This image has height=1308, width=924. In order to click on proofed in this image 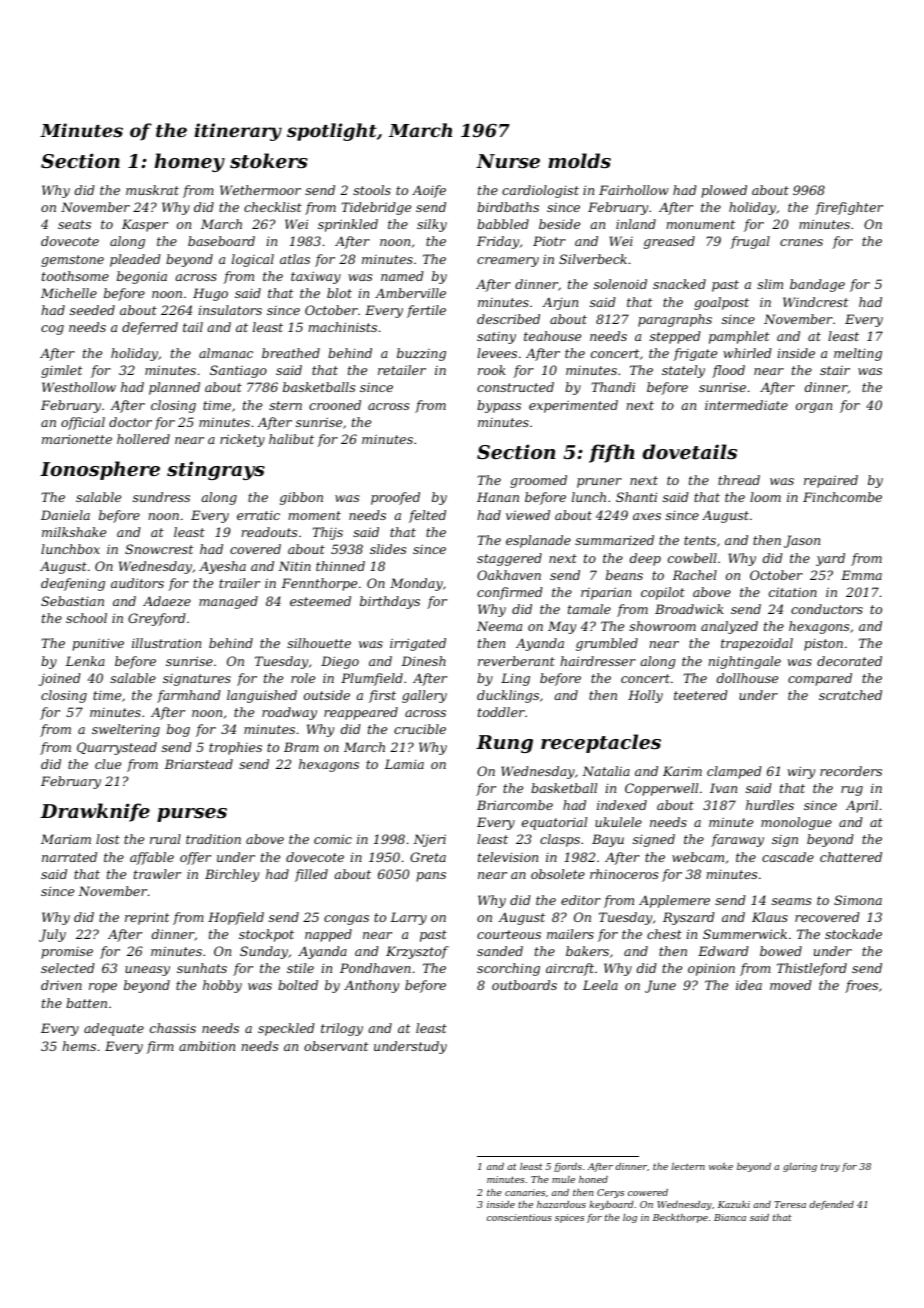, I will do `click(395, 498)`.
